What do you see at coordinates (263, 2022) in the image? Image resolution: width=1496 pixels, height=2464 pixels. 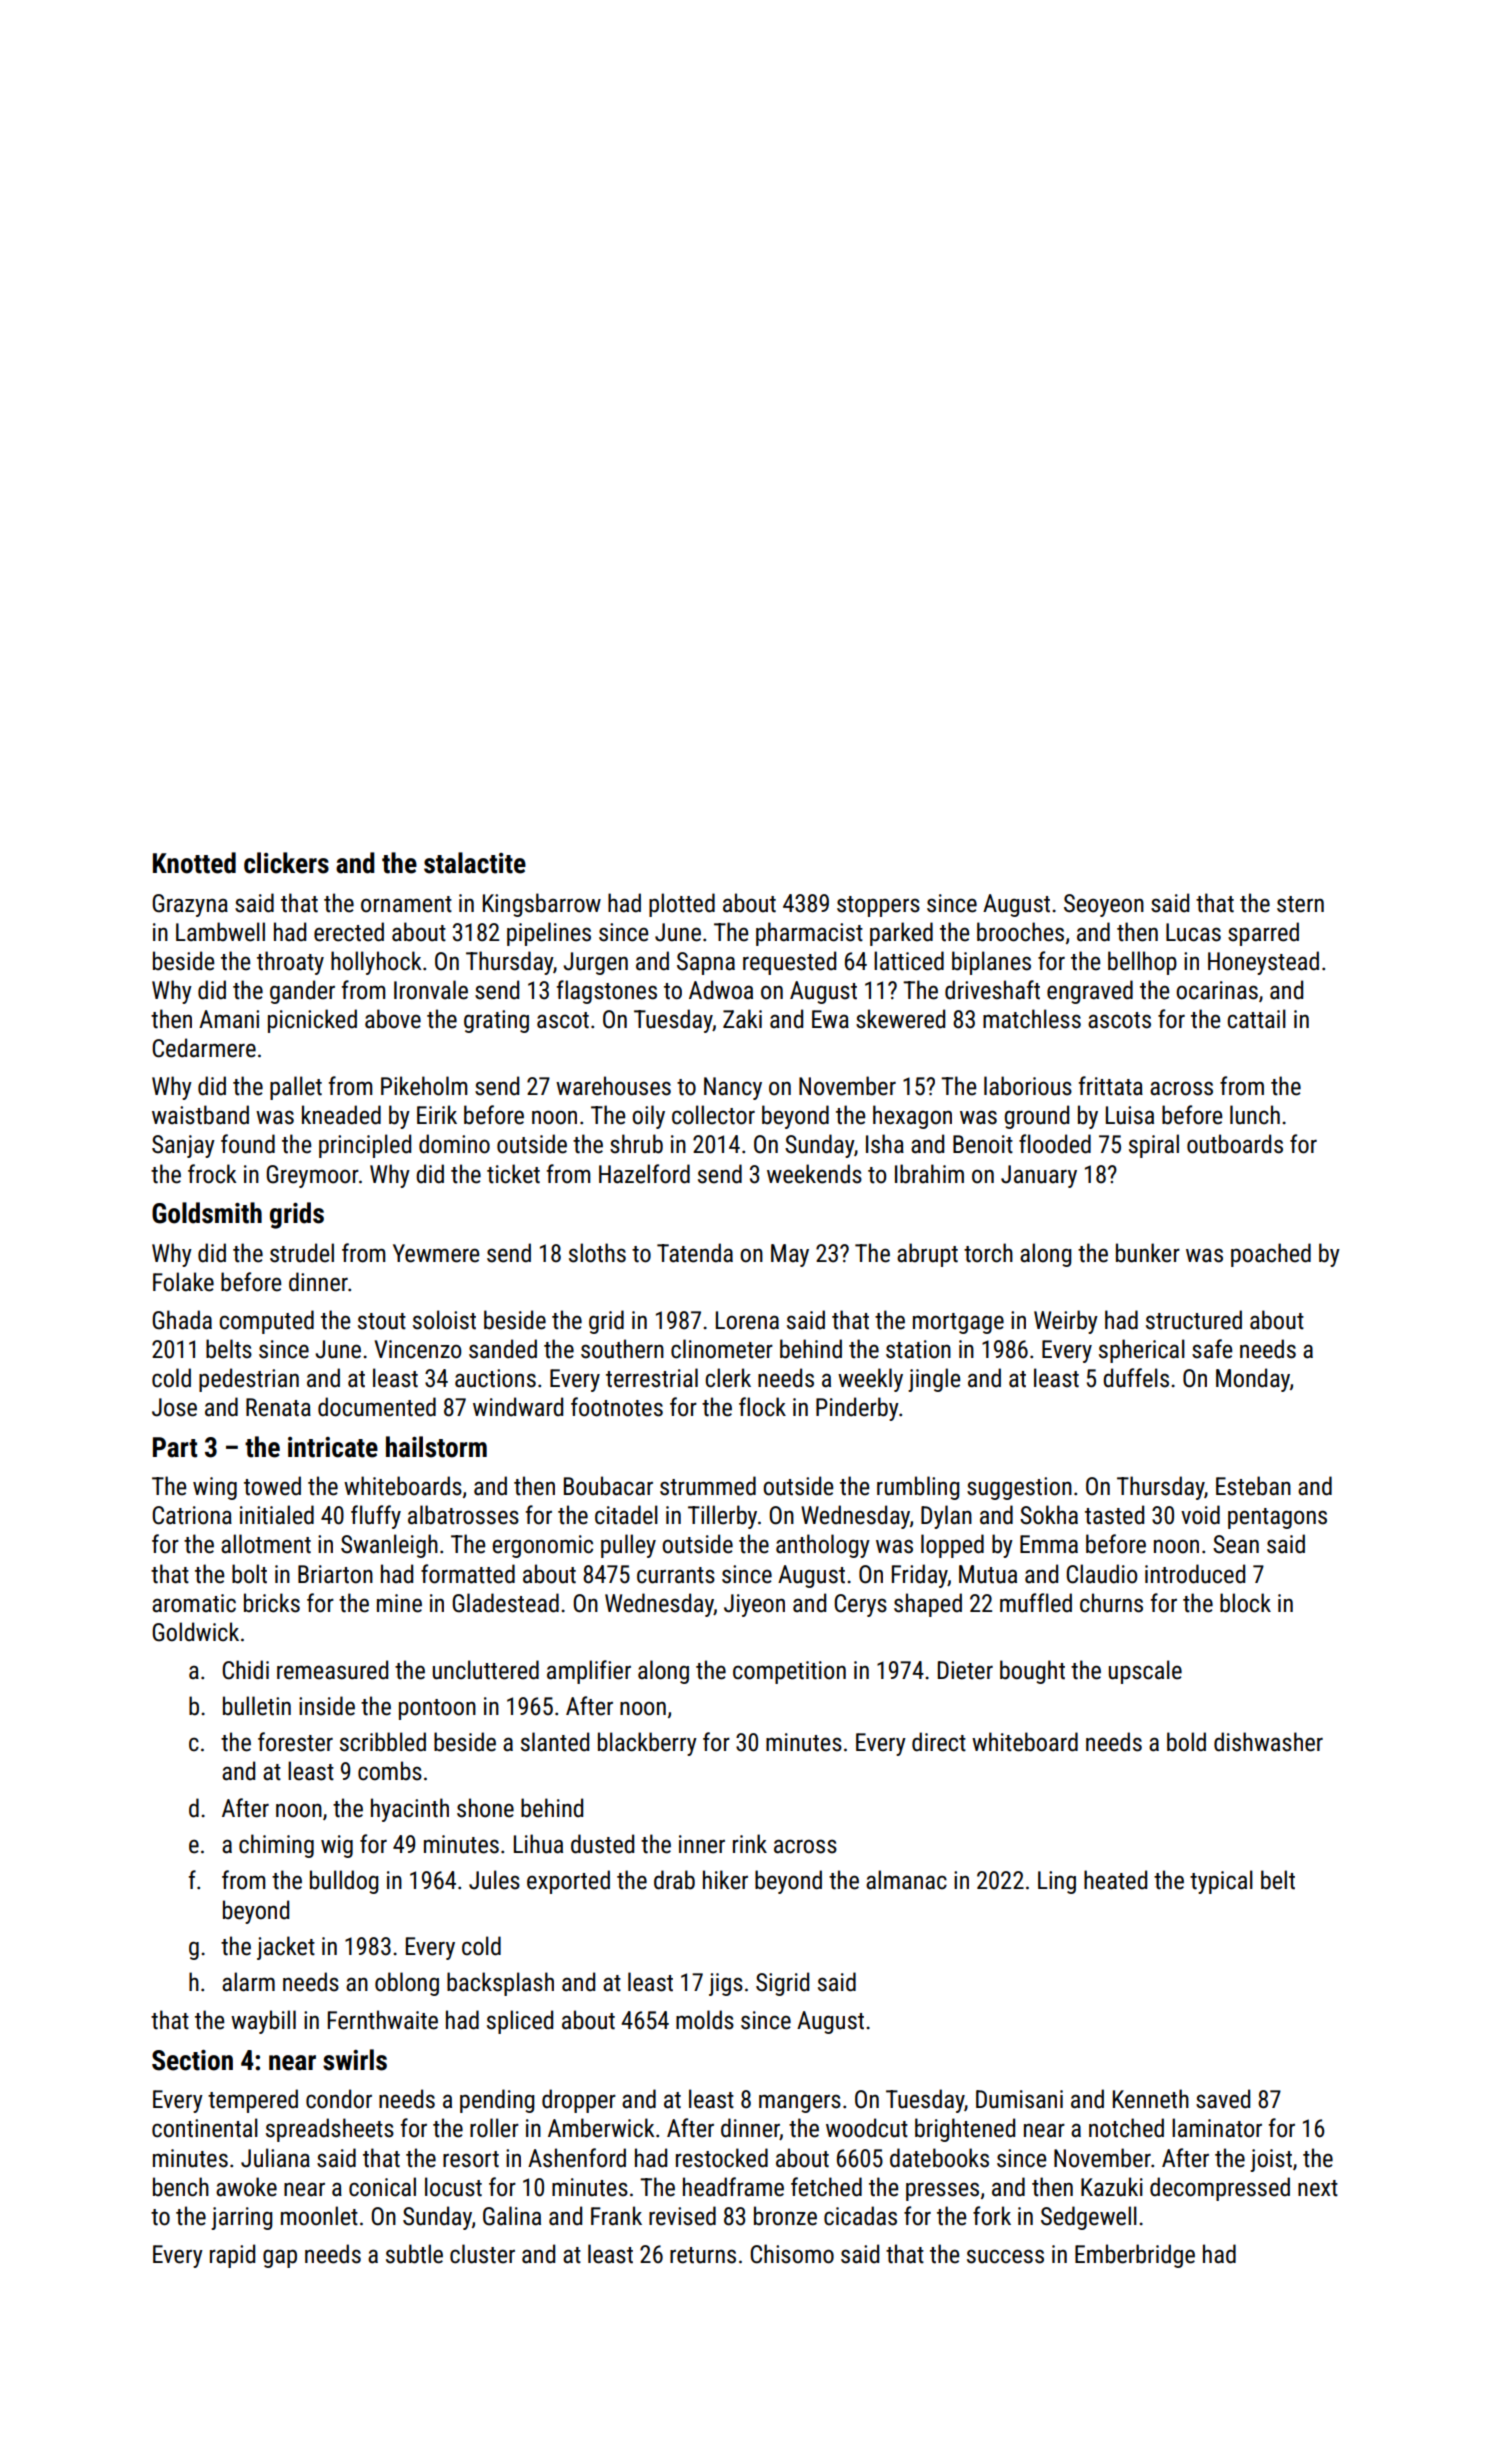 I see `waybill` at bounding box center [263, 2022].
